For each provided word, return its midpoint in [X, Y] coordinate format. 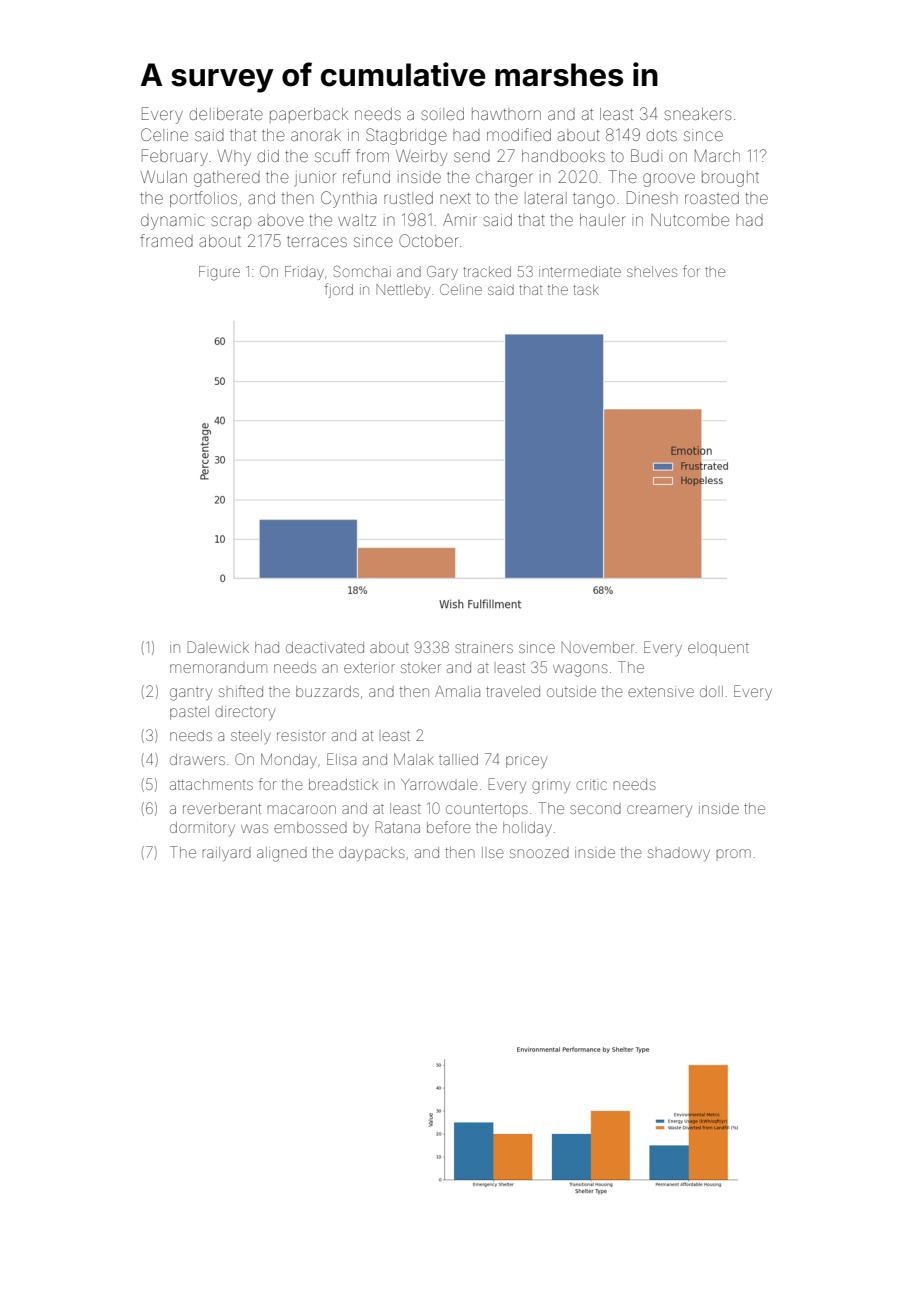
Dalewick [218, 647]
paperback [309, 115]
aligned [282, 854]
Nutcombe [690, 220]
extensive [661, 692]
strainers [484, 648]
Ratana [397, 827]
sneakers [697, 114]
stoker [421, 668]
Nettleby [403, 291]
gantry [191, 694]
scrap [231, 222]
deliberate [226, 114]
